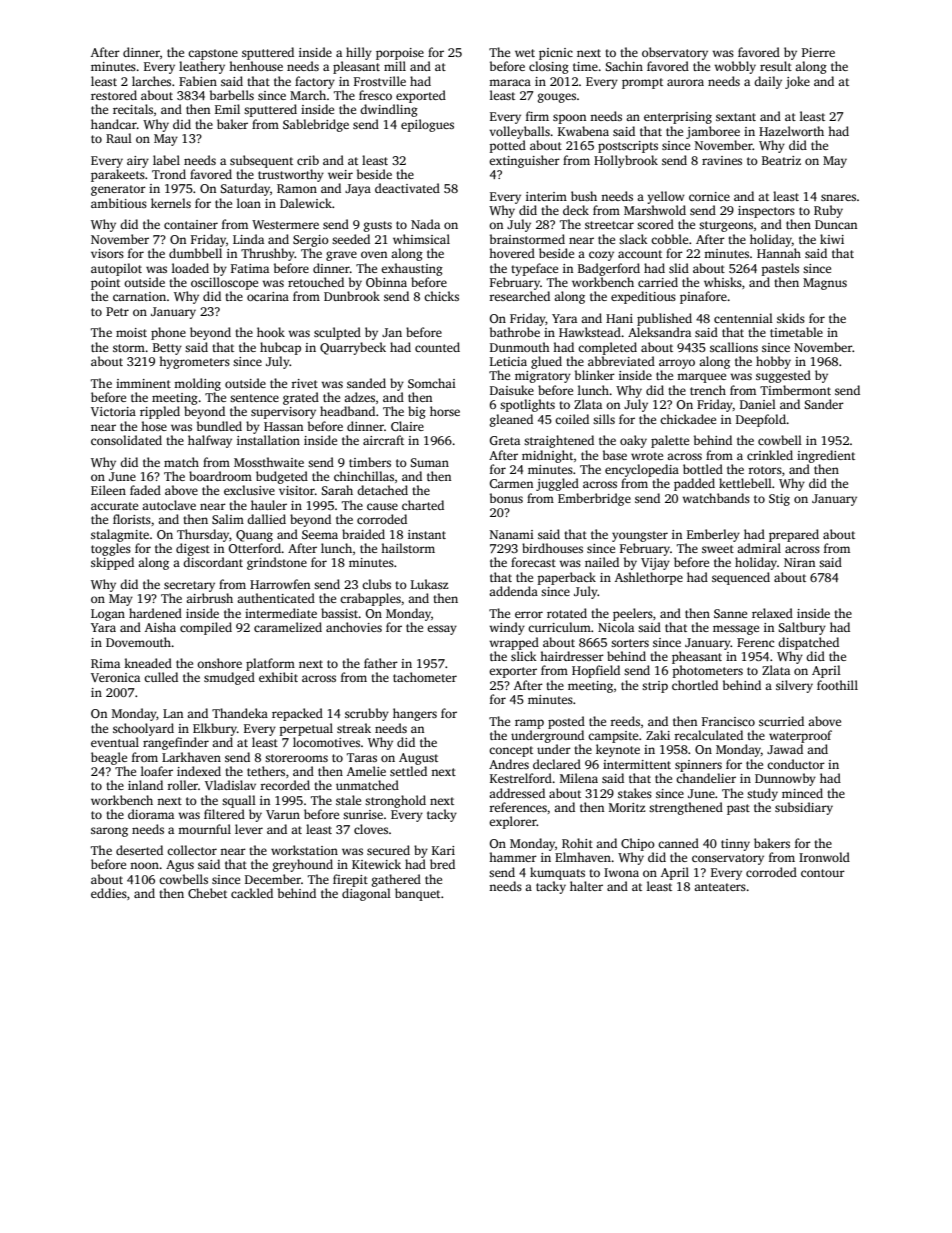 This page has height=1233, width=952. Describe the element at coordinates (818, 52) in the page. I see `Pierre` at that location.
